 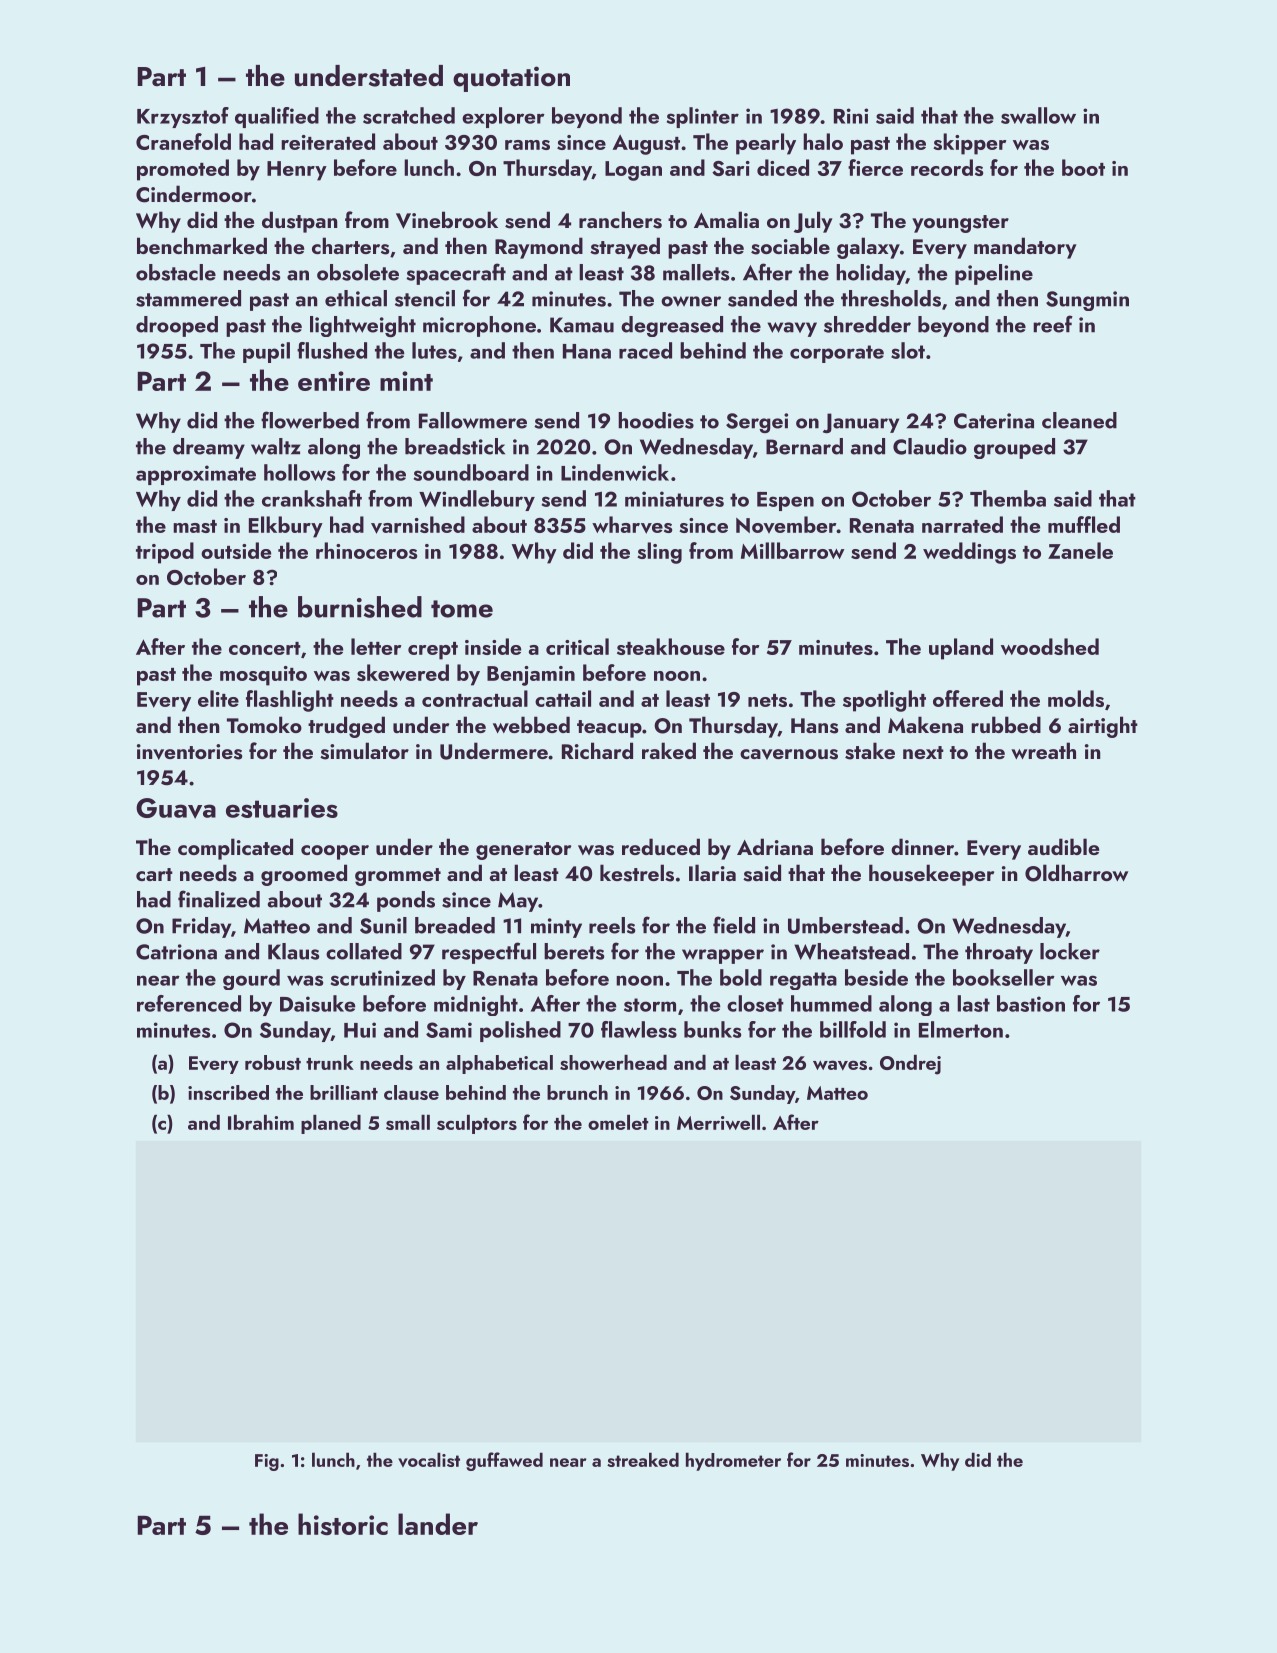 I want to click on tripod, so click(x=165, y=553).
